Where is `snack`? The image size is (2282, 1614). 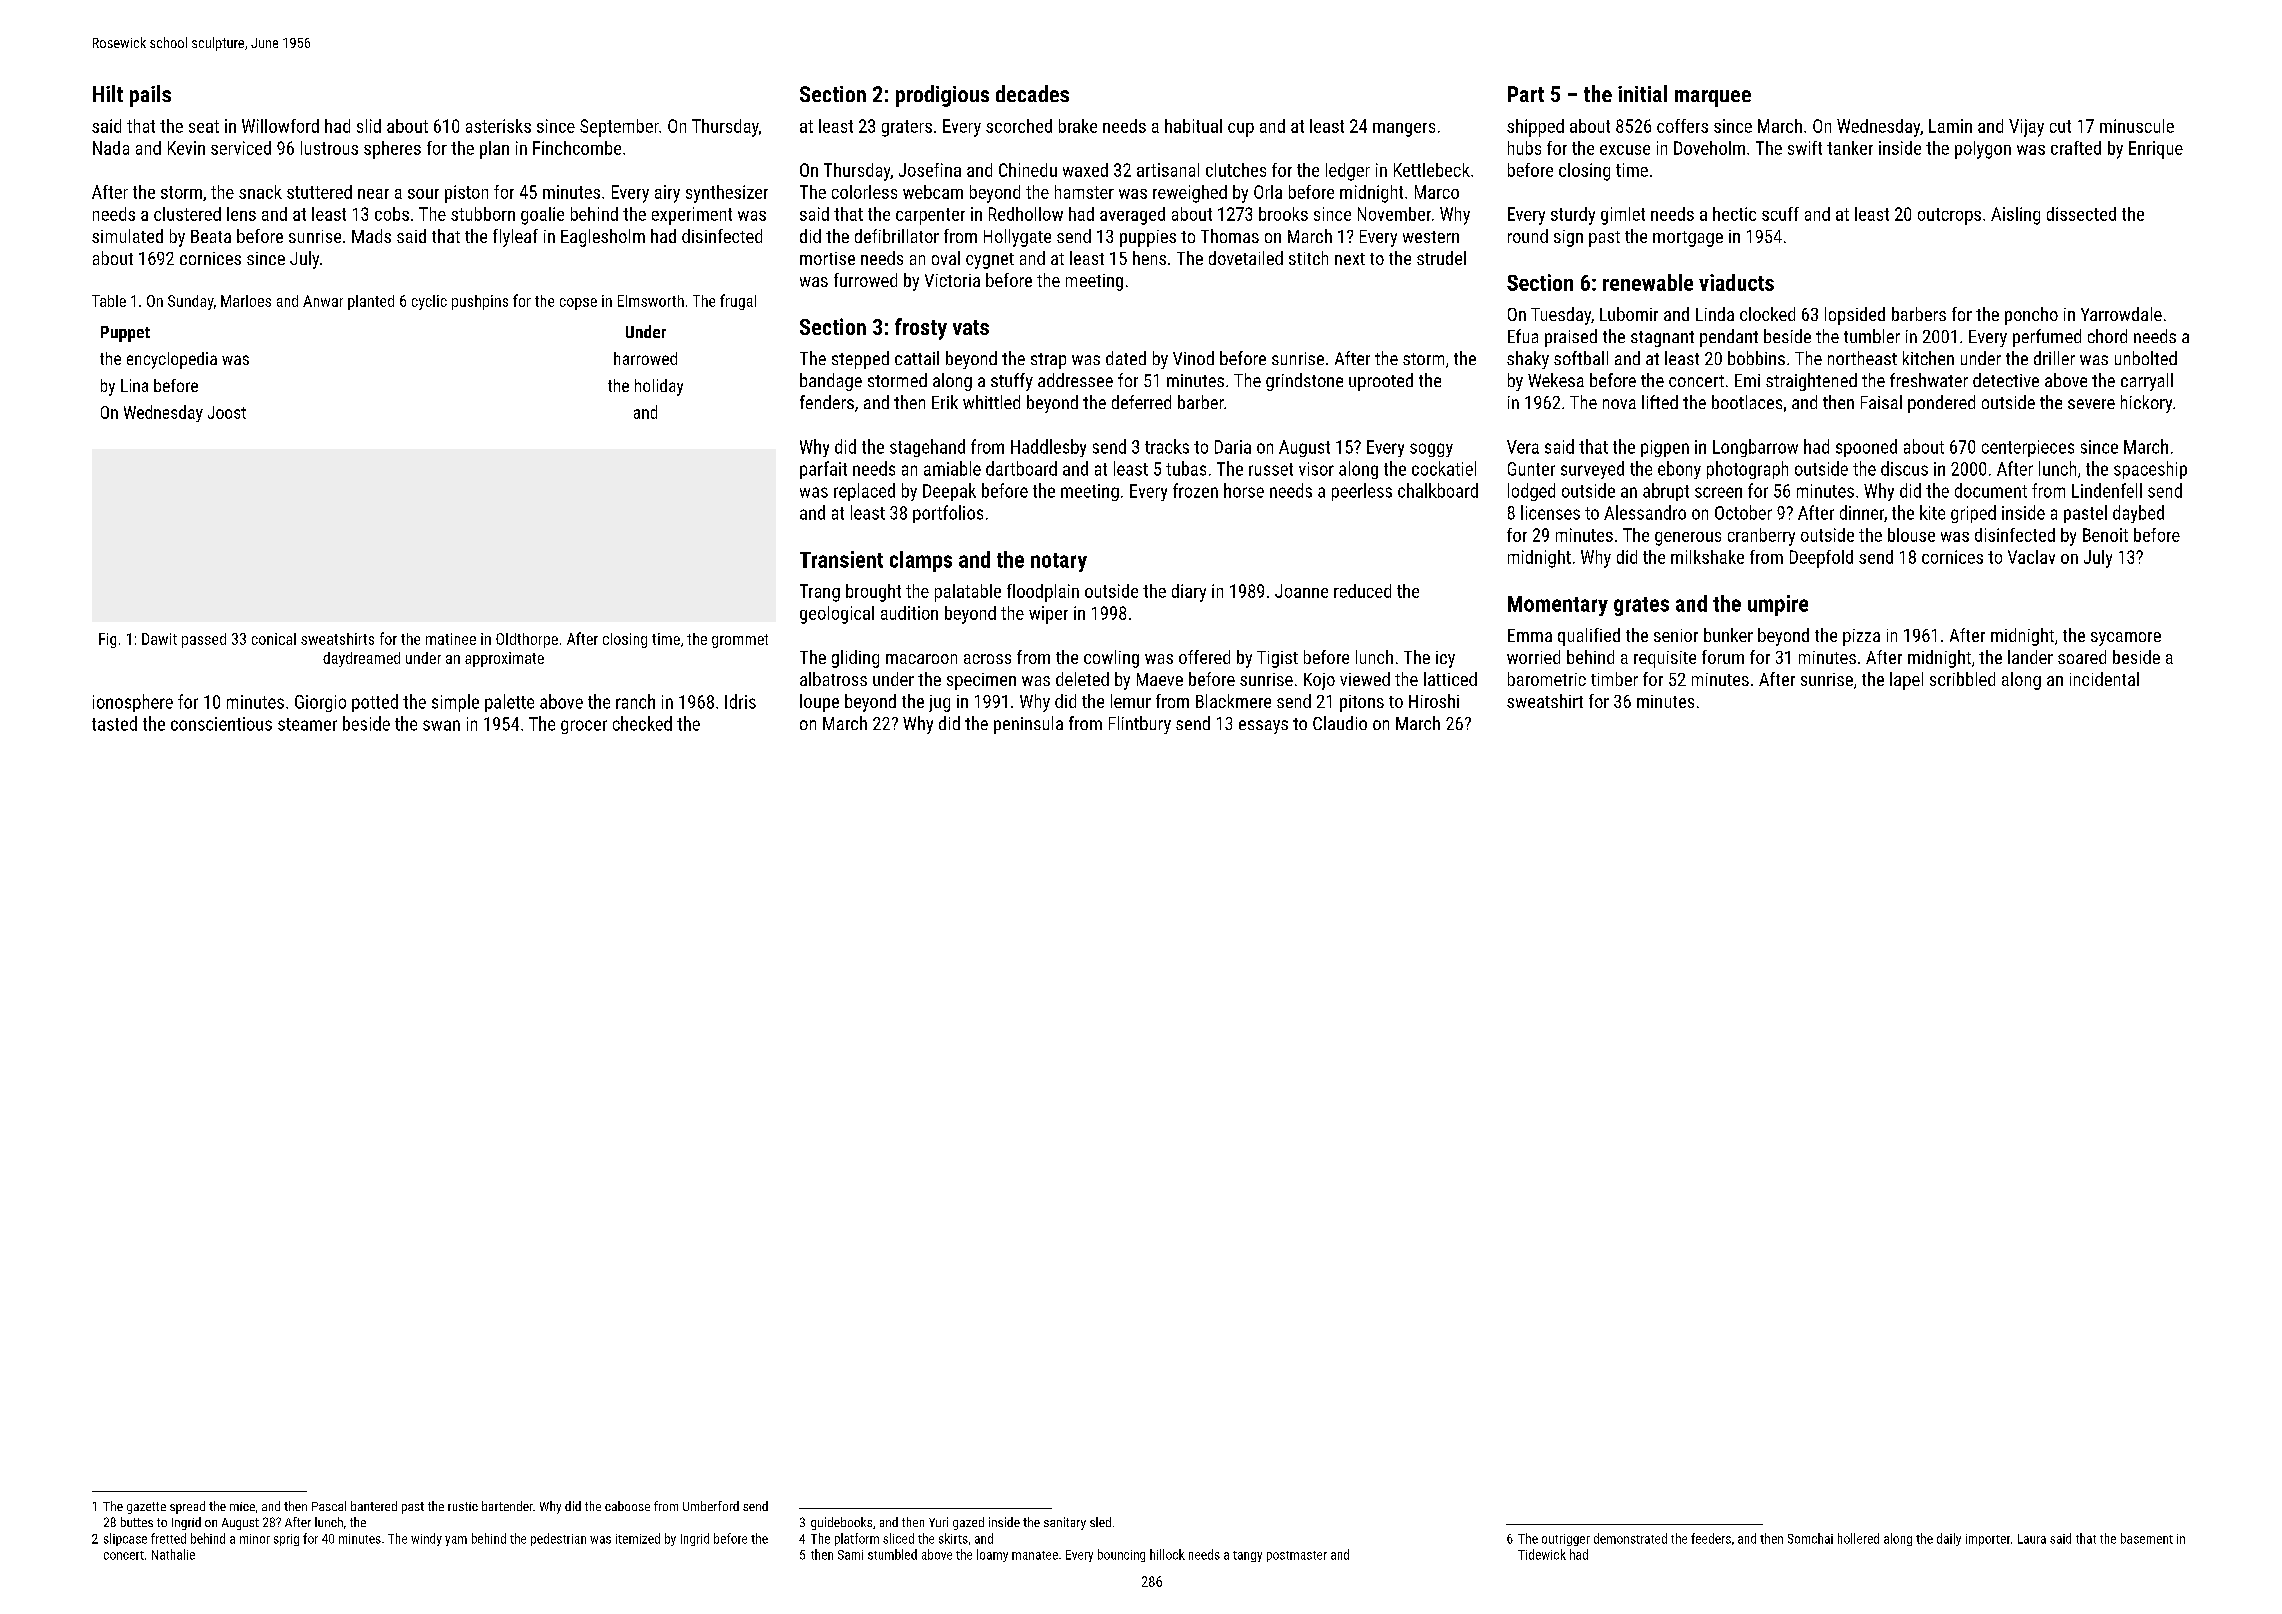 snack is located at coordinates (260, 192).
